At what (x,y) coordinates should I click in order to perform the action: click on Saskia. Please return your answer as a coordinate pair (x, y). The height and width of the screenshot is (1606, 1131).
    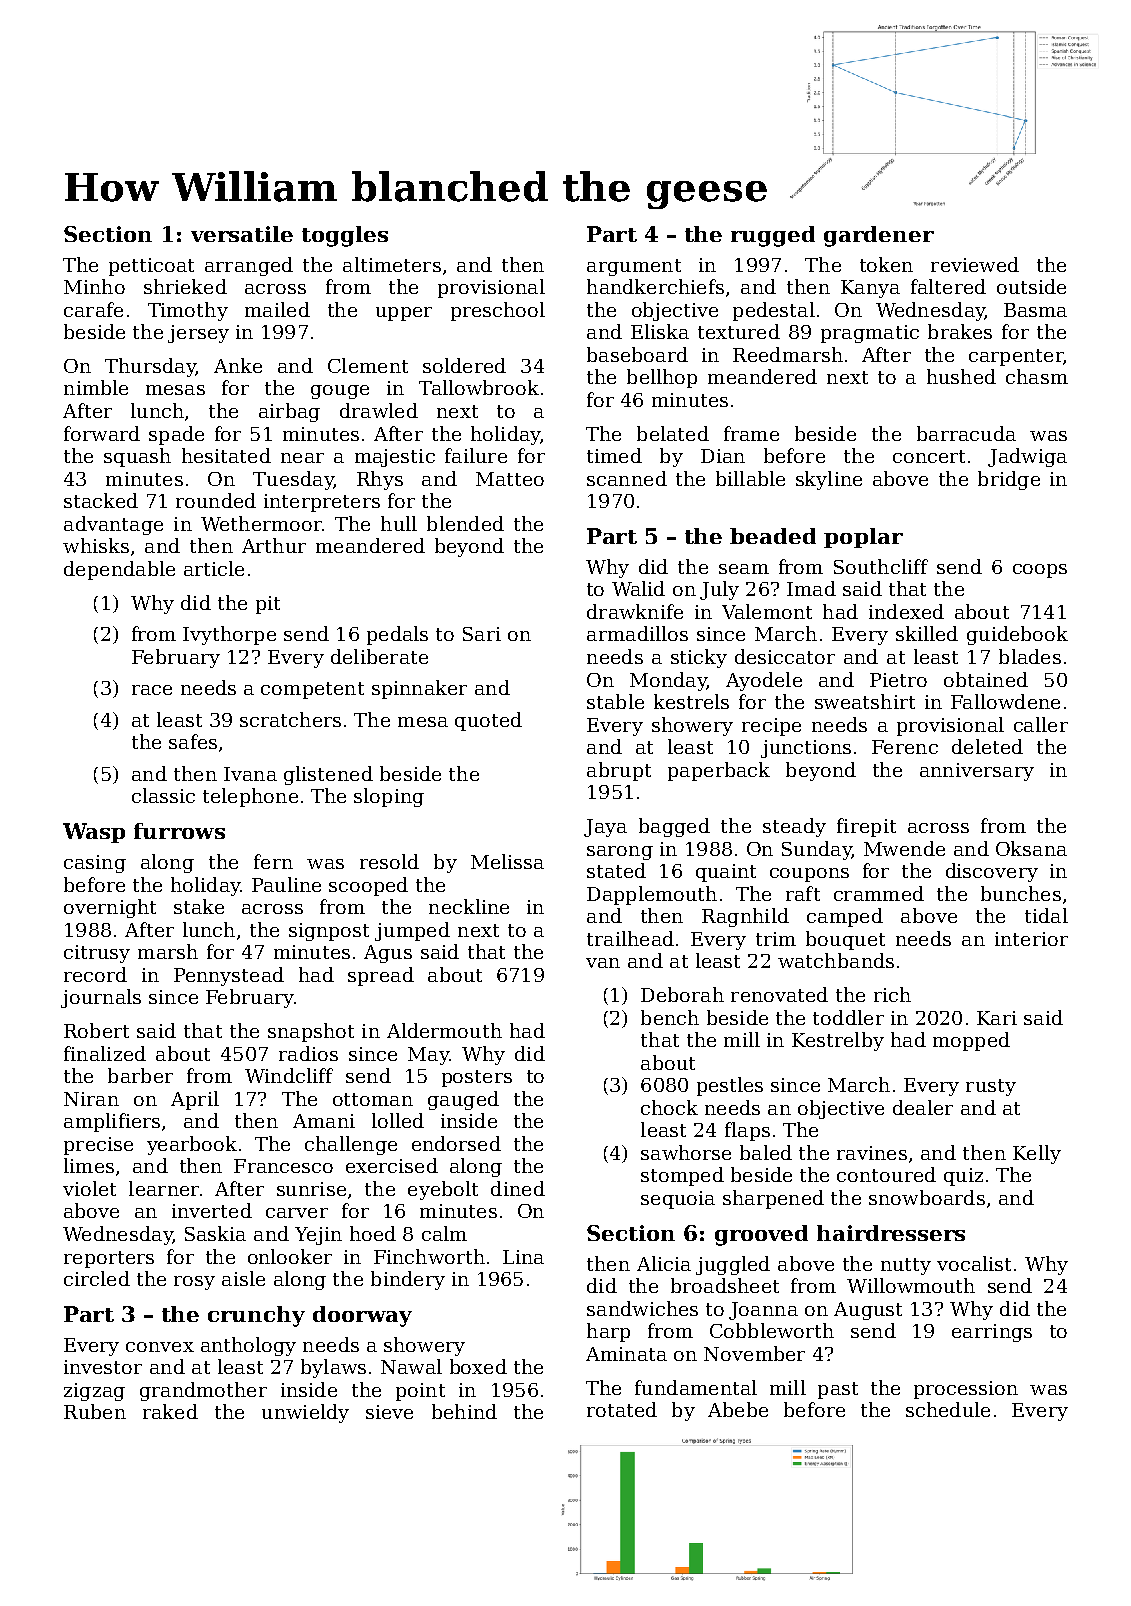
    Looking at the image, I should click on (215, 1233).
